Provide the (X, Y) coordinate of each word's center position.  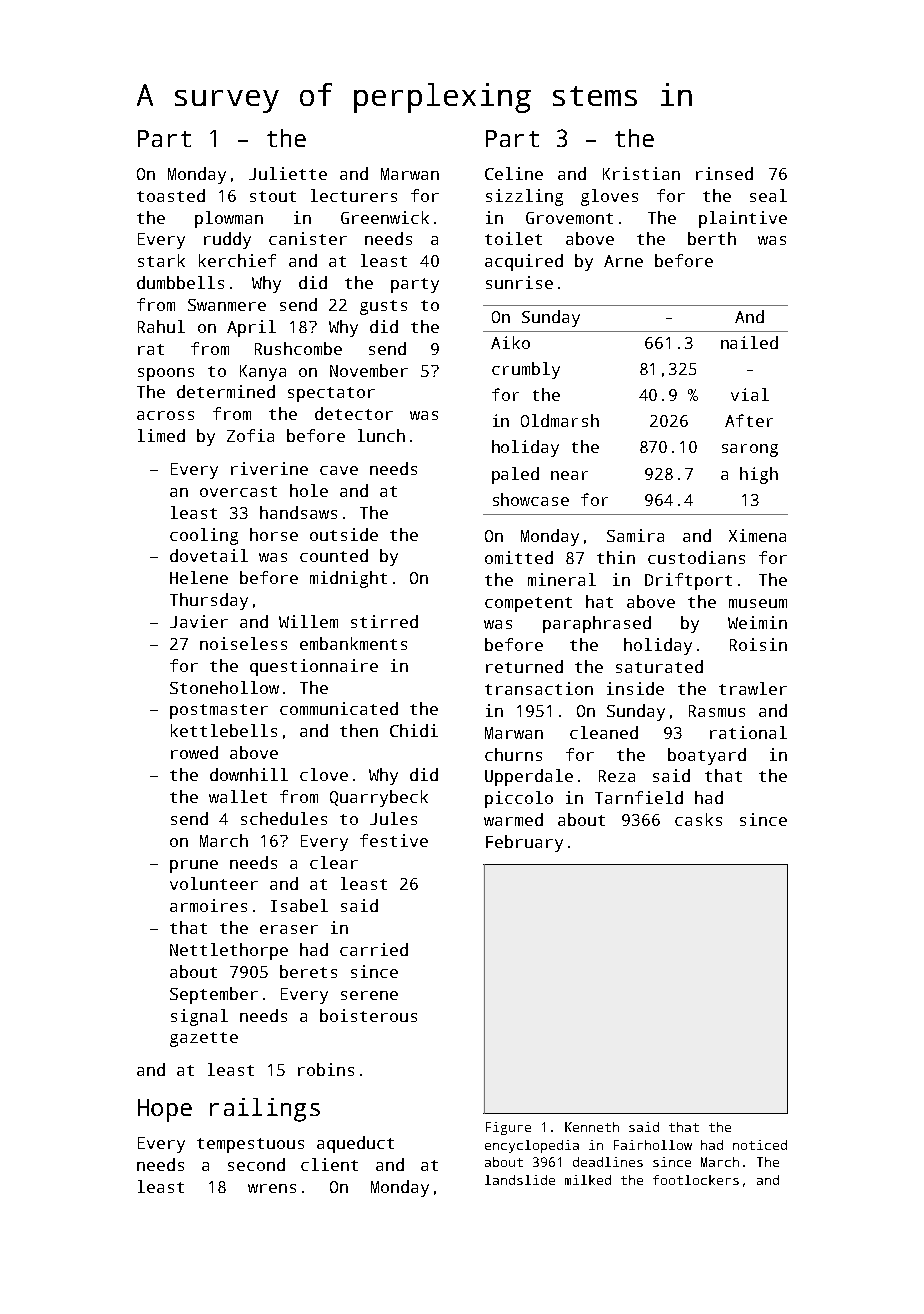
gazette (204, 1039)
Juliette (288, 173)
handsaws (298, 512)
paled (515, 475)
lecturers (354, 195)
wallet (238, 796)
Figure (508, 1128)
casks (698, 819)
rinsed (724, 173)
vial (750, 394)
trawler (753, 688)
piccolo (519, 799)
